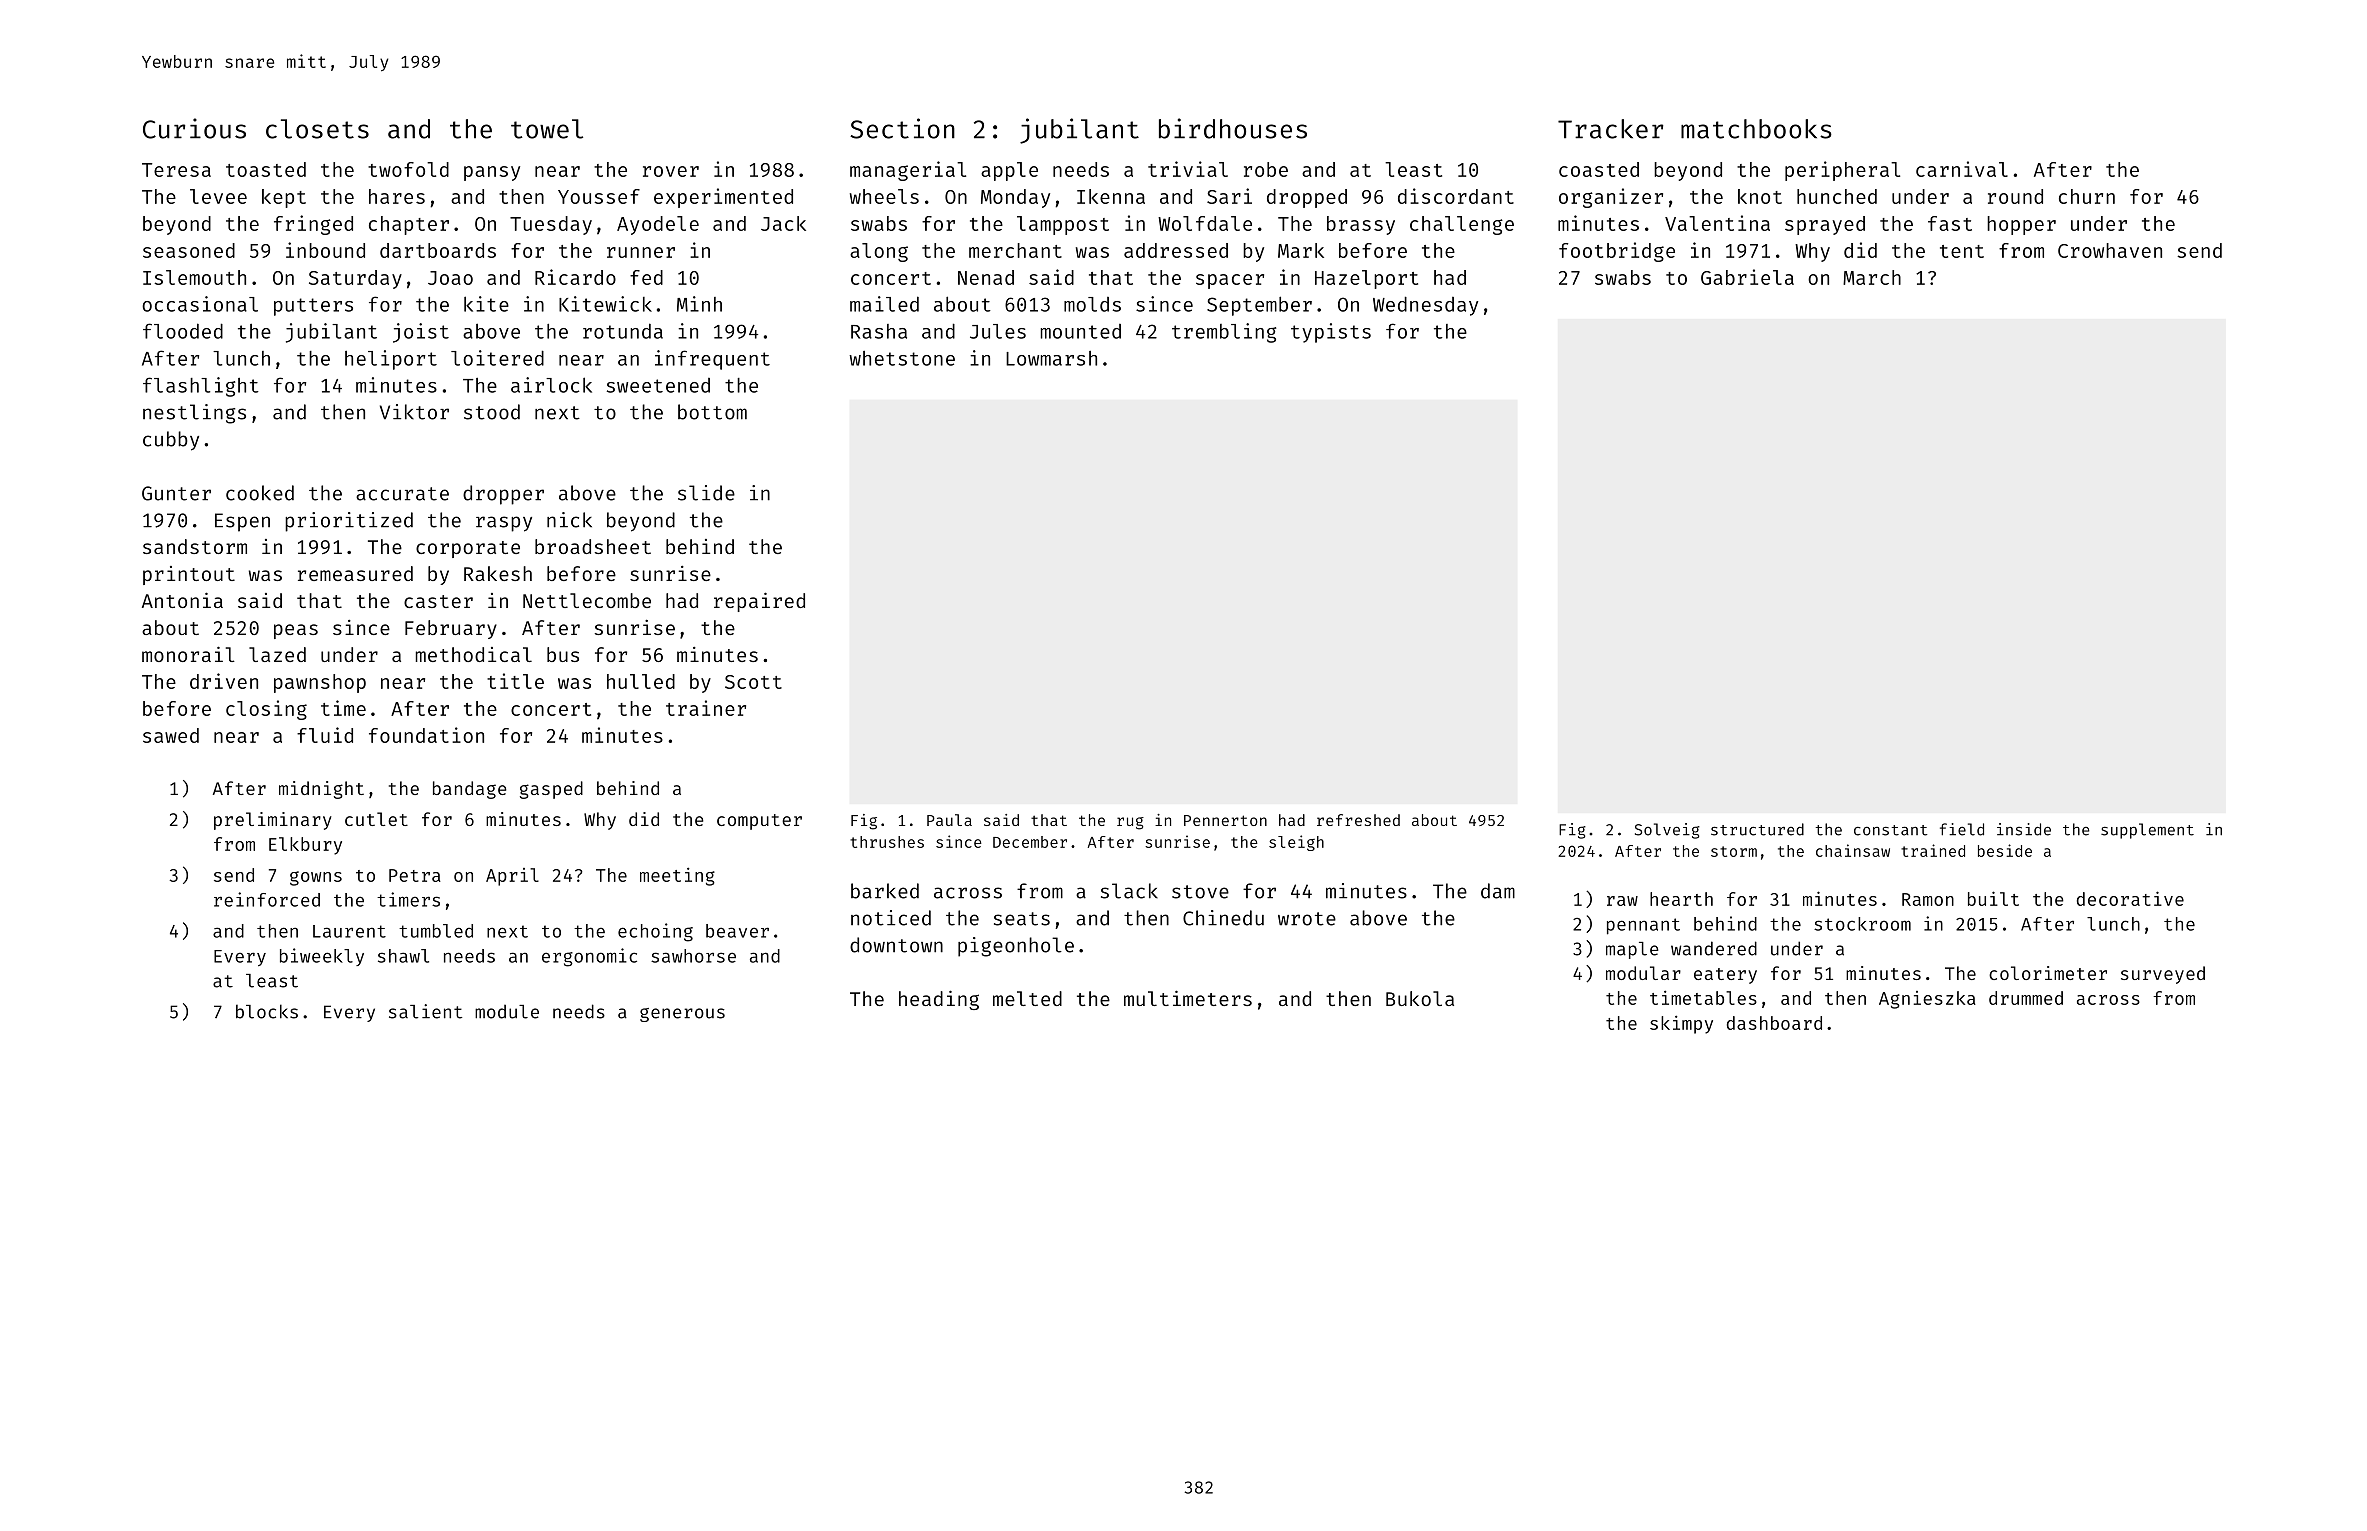  What do you see at coordinates (1756, 129) in the document?
I see `matchbooks` at bounding box center [1756, 129].
